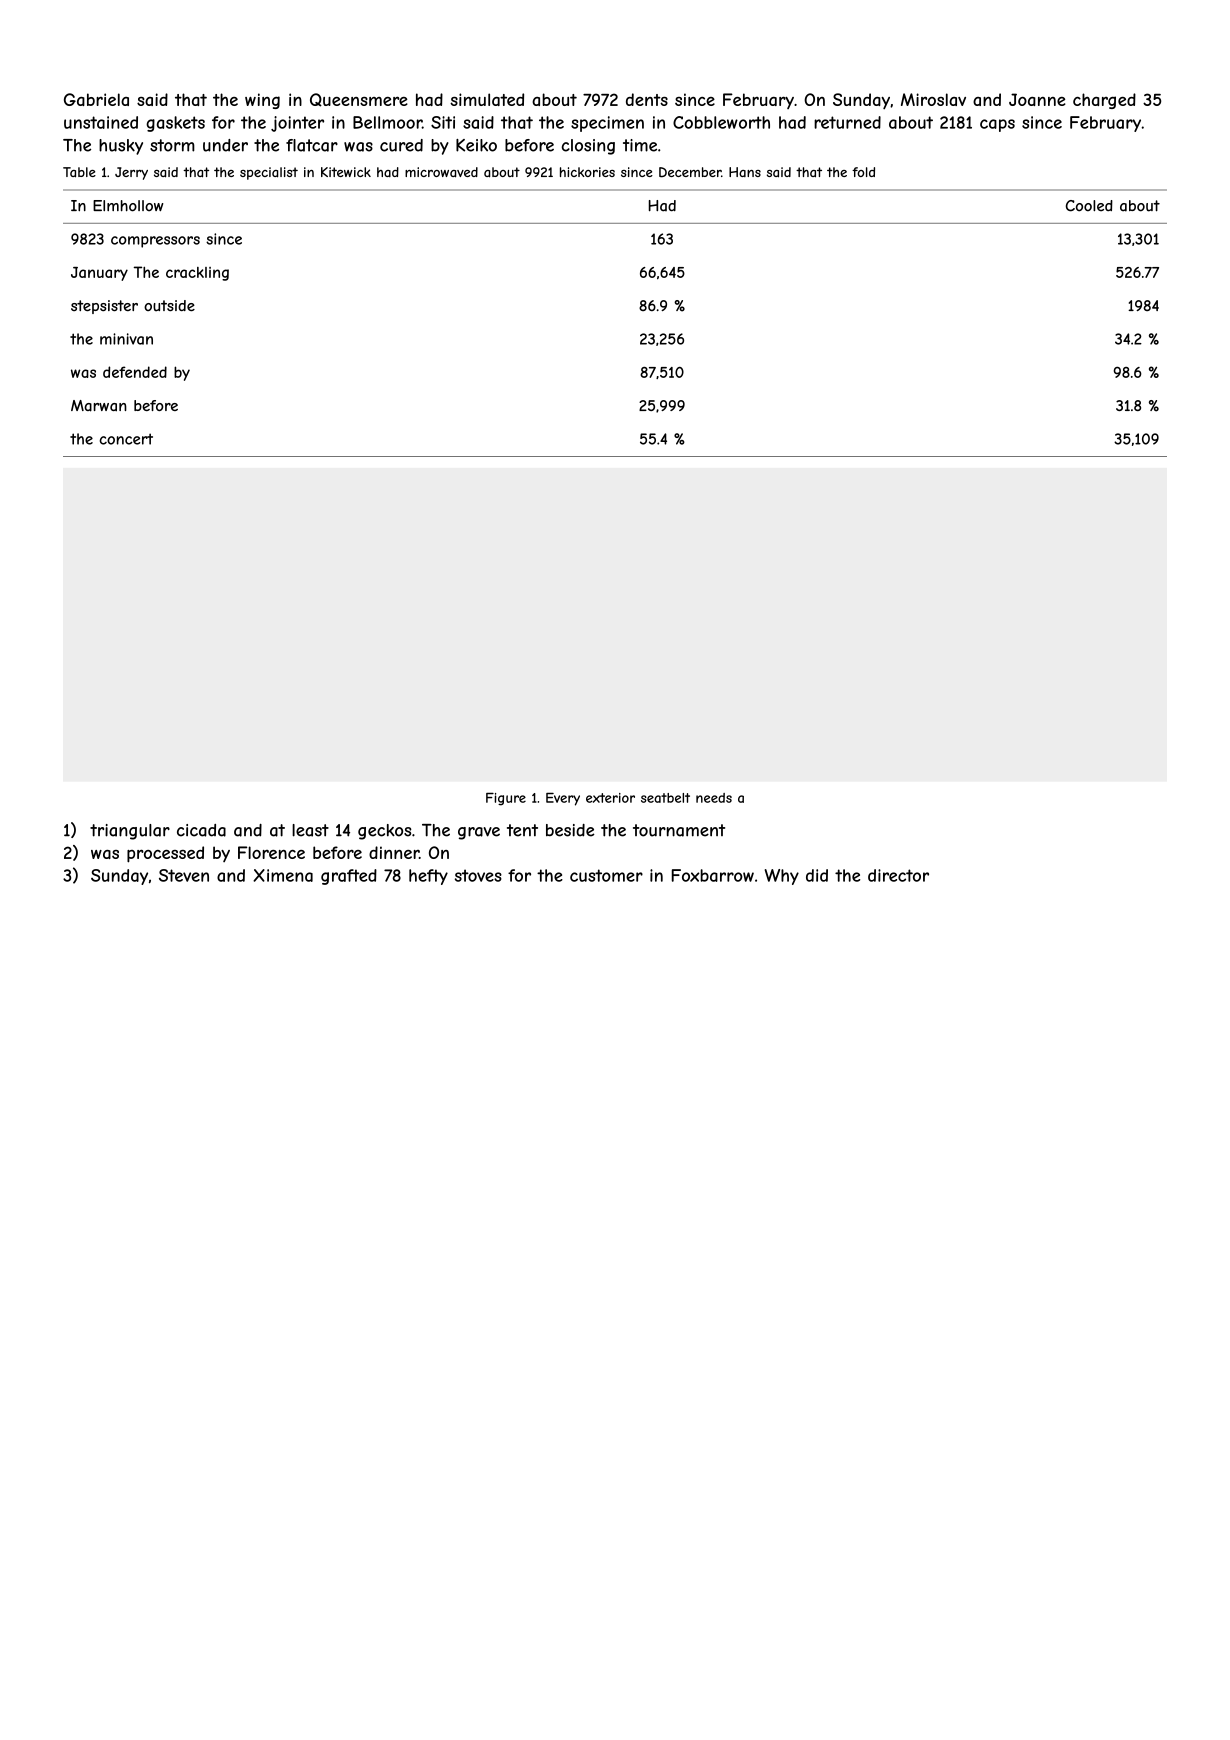  Describe the element at coordinates (165, 854) in the screenshot. I see `processed` at that location.
